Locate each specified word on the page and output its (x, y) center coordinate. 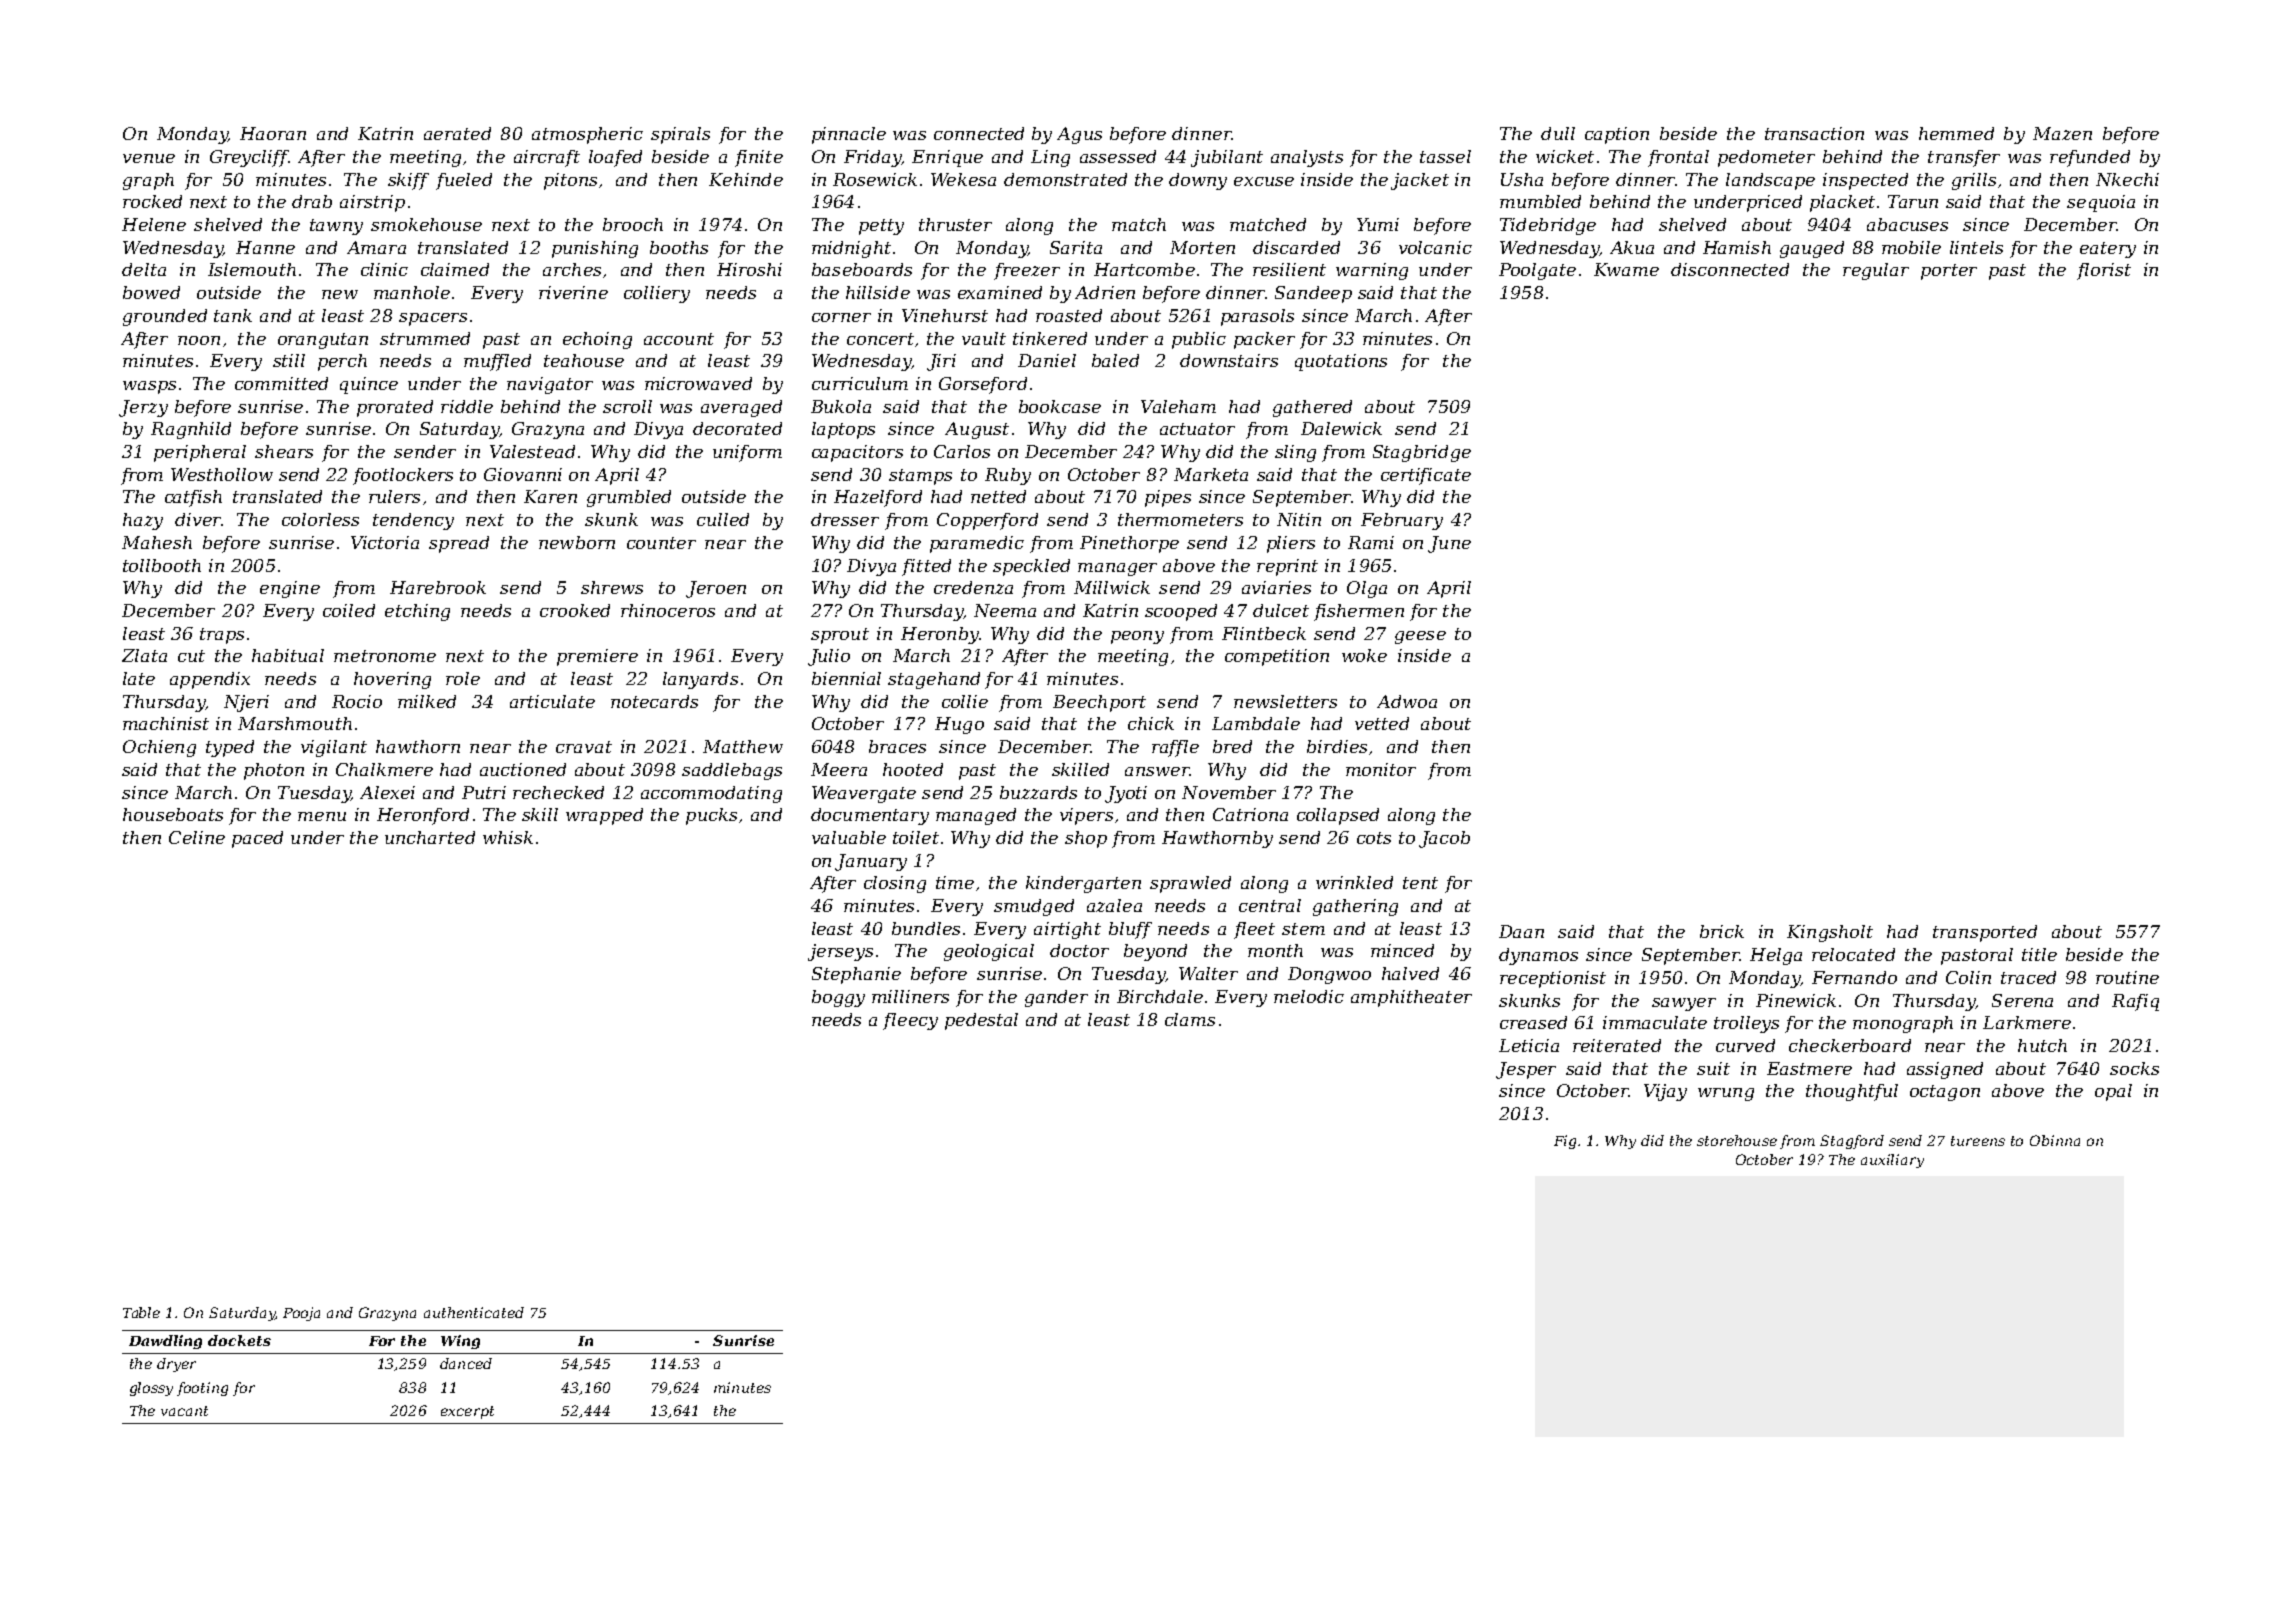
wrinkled (1354, 882)
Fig (1565, 1142)
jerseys (840, 952)
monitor (1381, 769)
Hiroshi (749, 269)
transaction (1814, 133)
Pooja (301, 1314)
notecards (654, 701)
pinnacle (849, 135)
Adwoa (1407, 701)
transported (1985, 933)
